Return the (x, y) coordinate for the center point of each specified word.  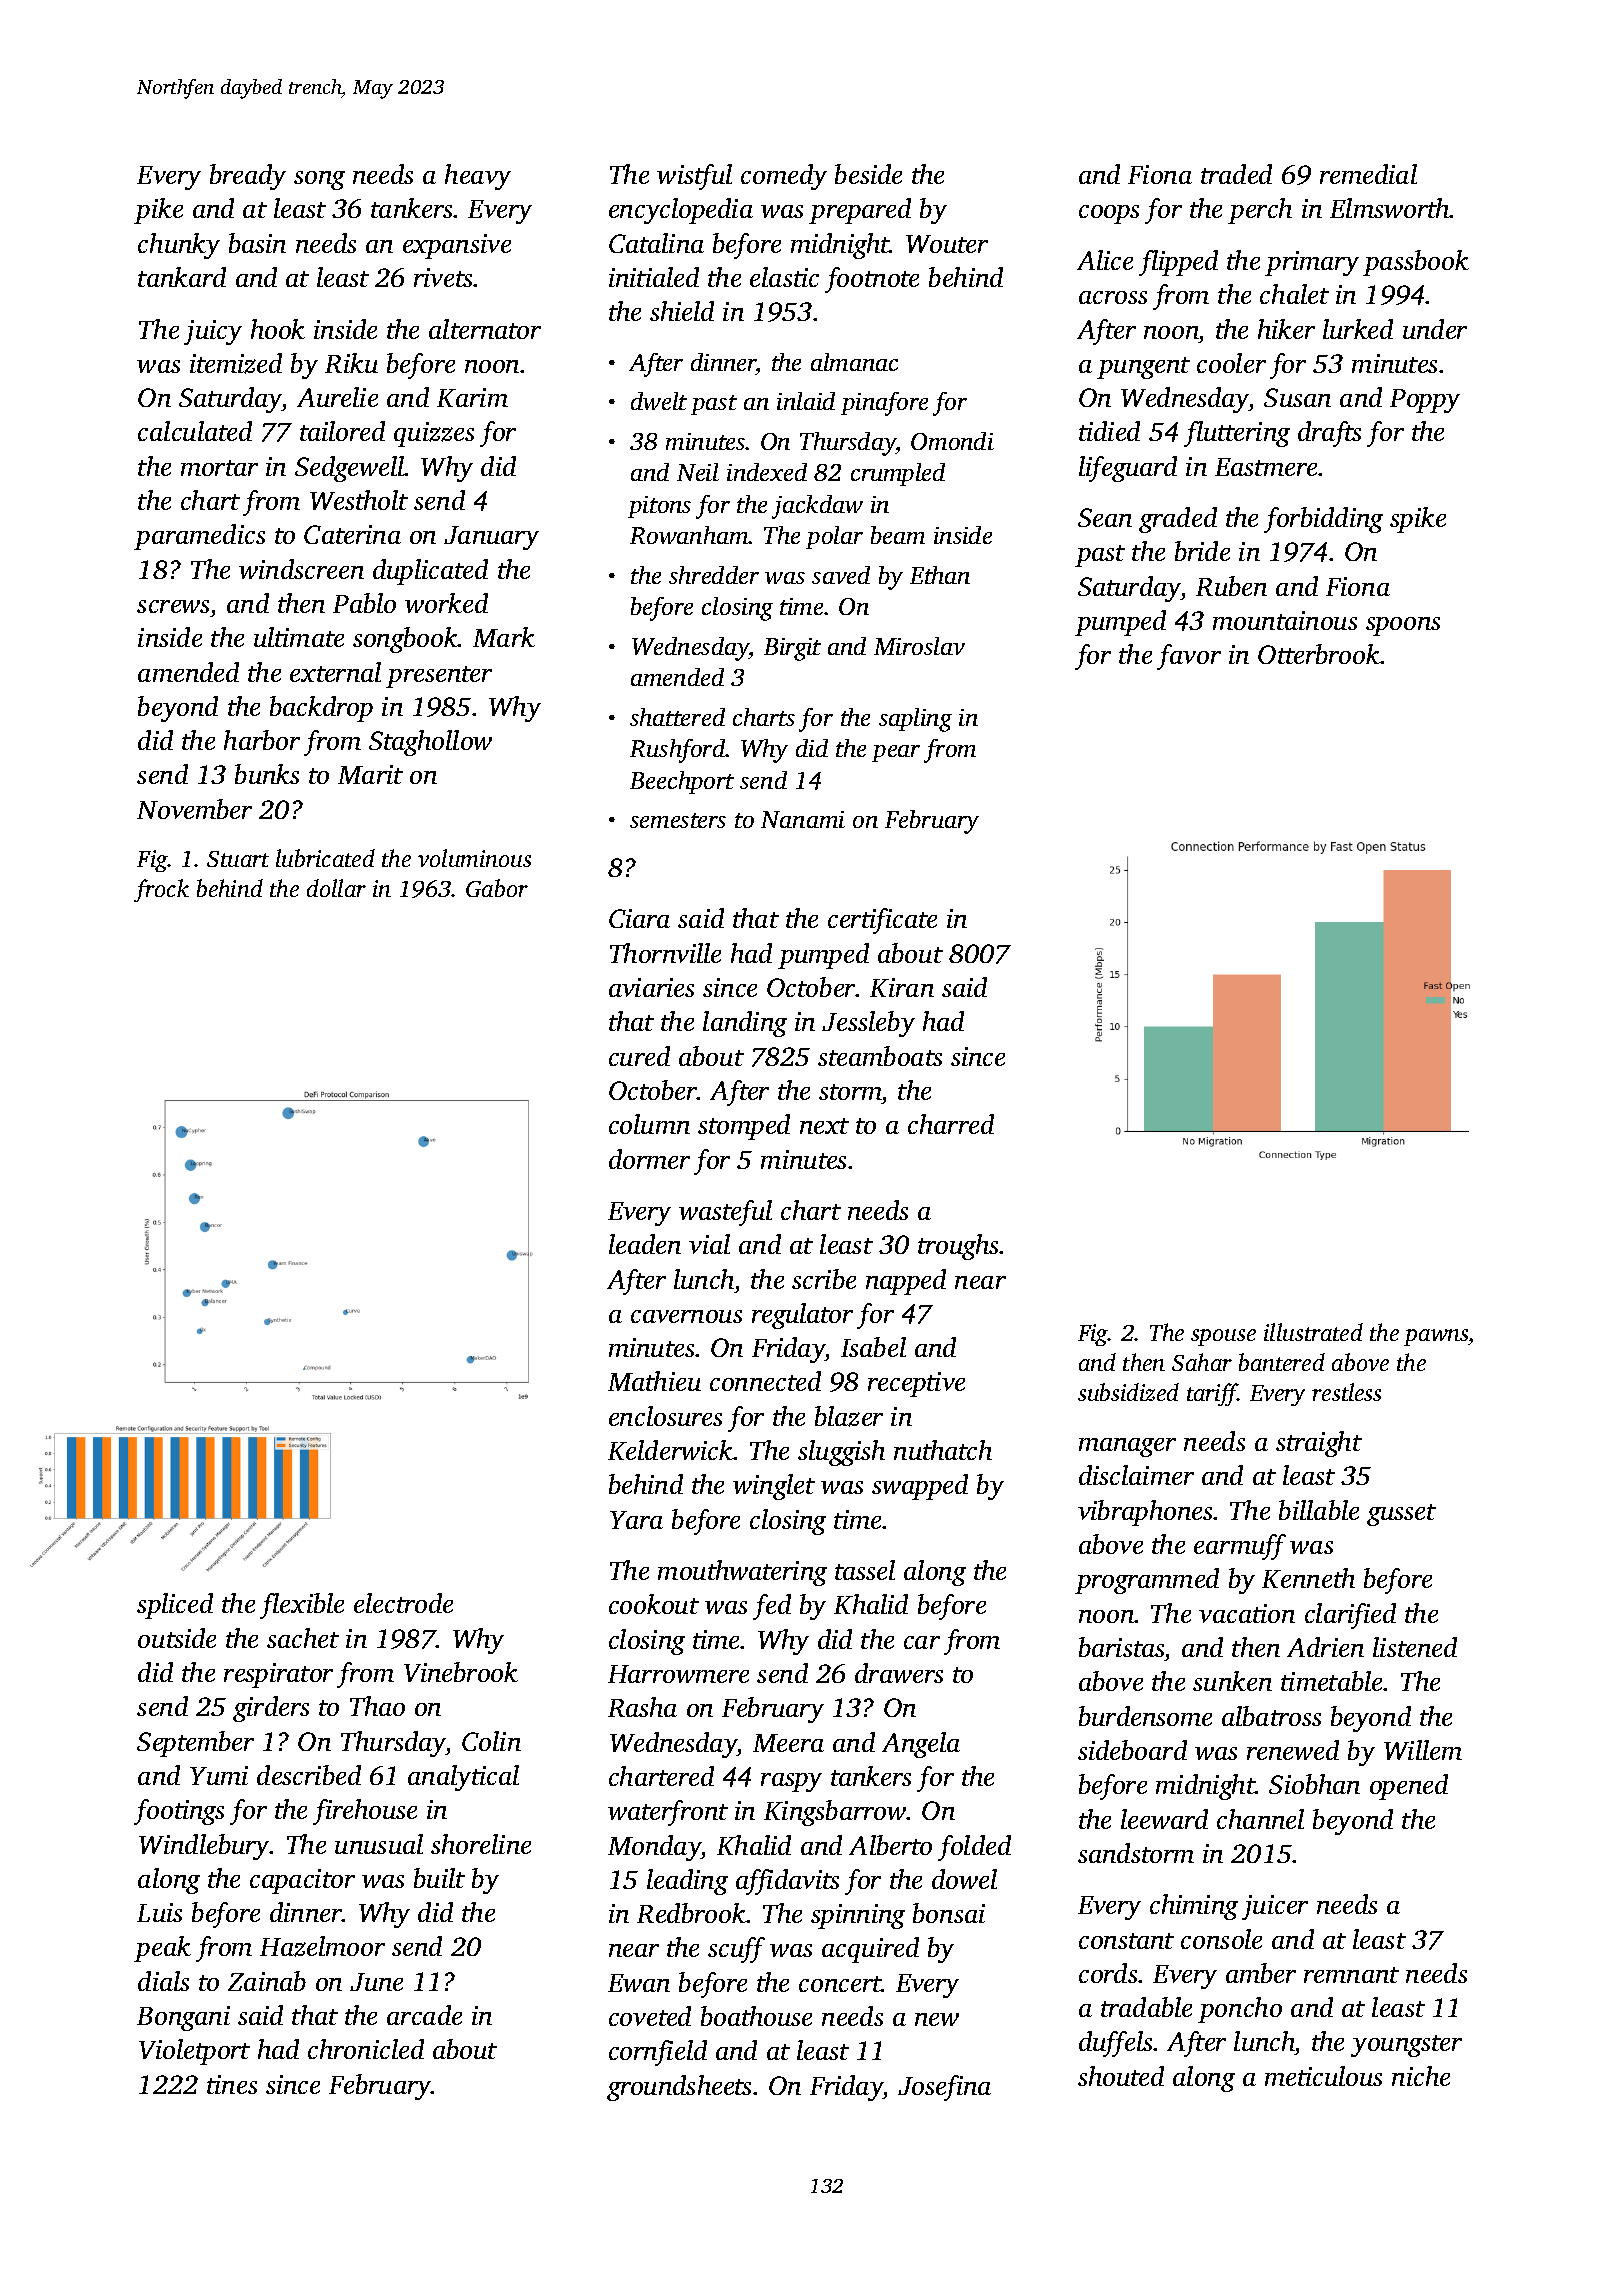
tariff (1212, 1394)
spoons (1403, 626)
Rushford (678, 751)
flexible (302, 1606)
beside (868, 174)
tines (232, 2084)
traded (1236, 174)
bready (248, 177)
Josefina (944, 2088)
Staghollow (430, 743)
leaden (645, 1244)
